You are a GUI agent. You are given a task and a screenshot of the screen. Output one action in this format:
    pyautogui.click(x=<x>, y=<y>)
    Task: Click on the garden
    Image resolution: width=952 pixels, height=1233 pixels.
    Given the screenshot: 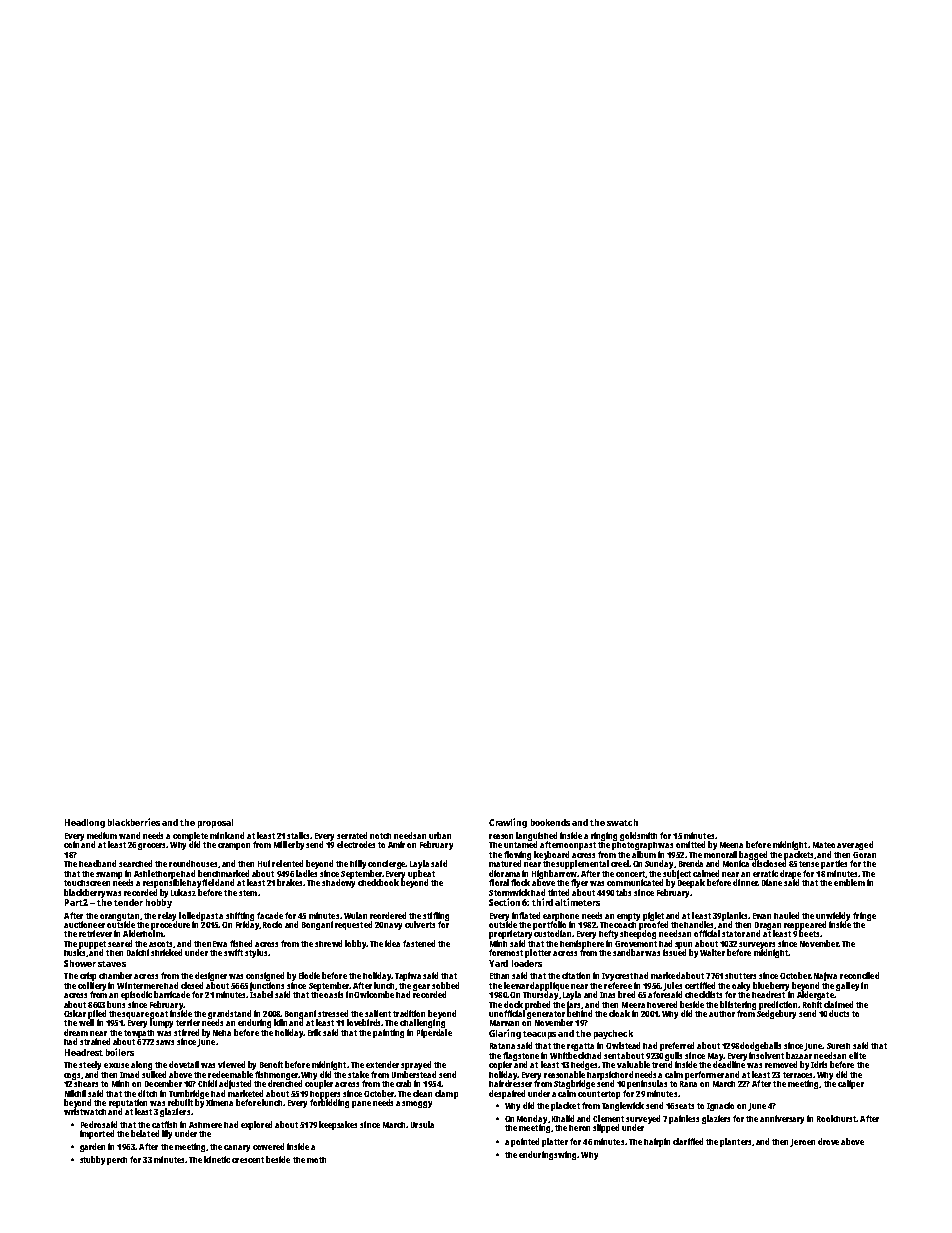 What is the action you would take?
    pyautogui.click(x=92, y=1147)
